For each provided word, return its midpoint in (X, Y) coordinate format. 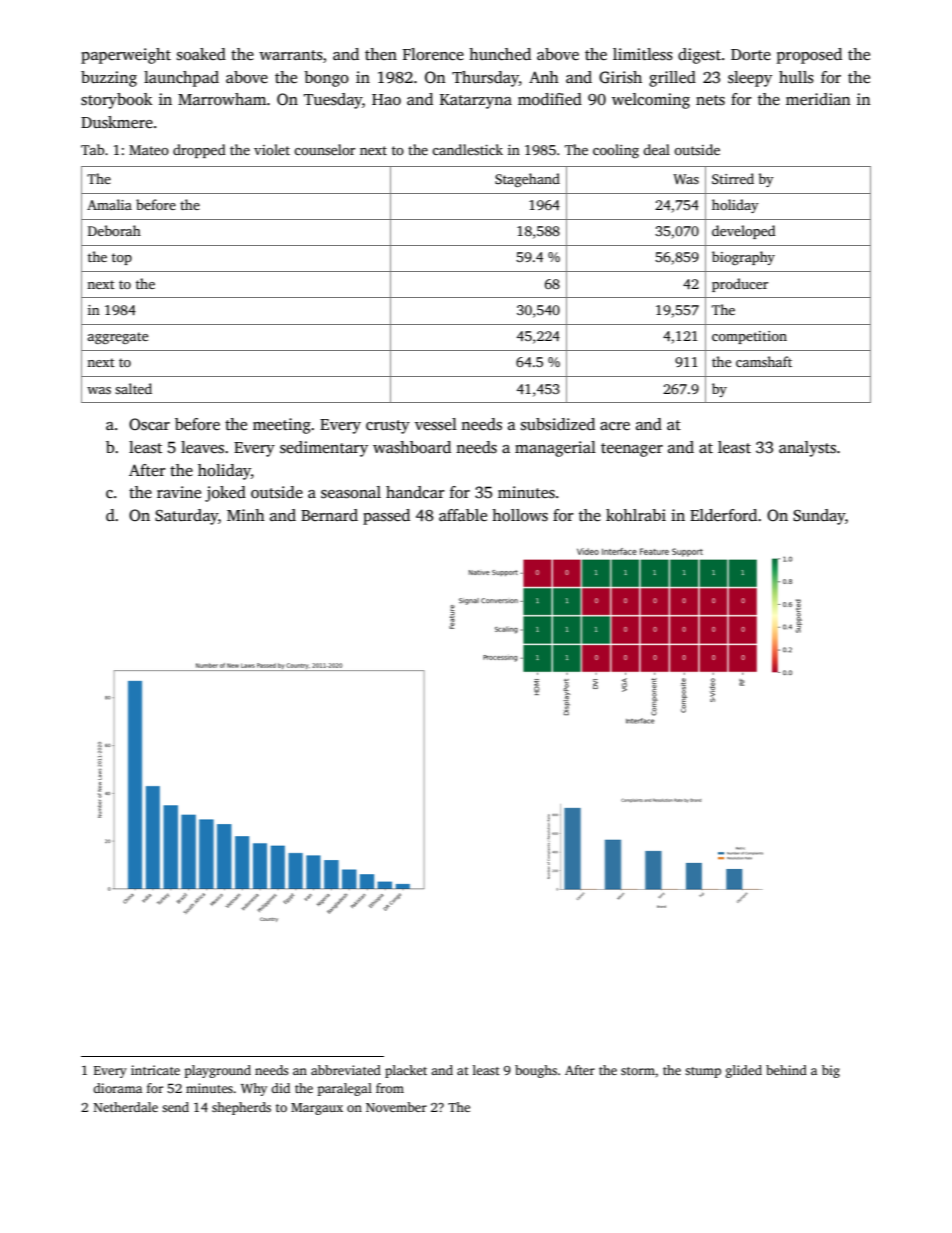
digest (699, 56)
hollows (520, 515)
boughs (536, 1071)
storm (638, 1071)
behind (786, 1070)
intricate (155, 1070)
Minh (246, 515)
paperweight (126, 56)
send (175, 1107)
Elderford (723, 515)
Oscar (149, 424)
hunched (500, 54)
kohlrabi (636, 515)
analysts (807, 449)
